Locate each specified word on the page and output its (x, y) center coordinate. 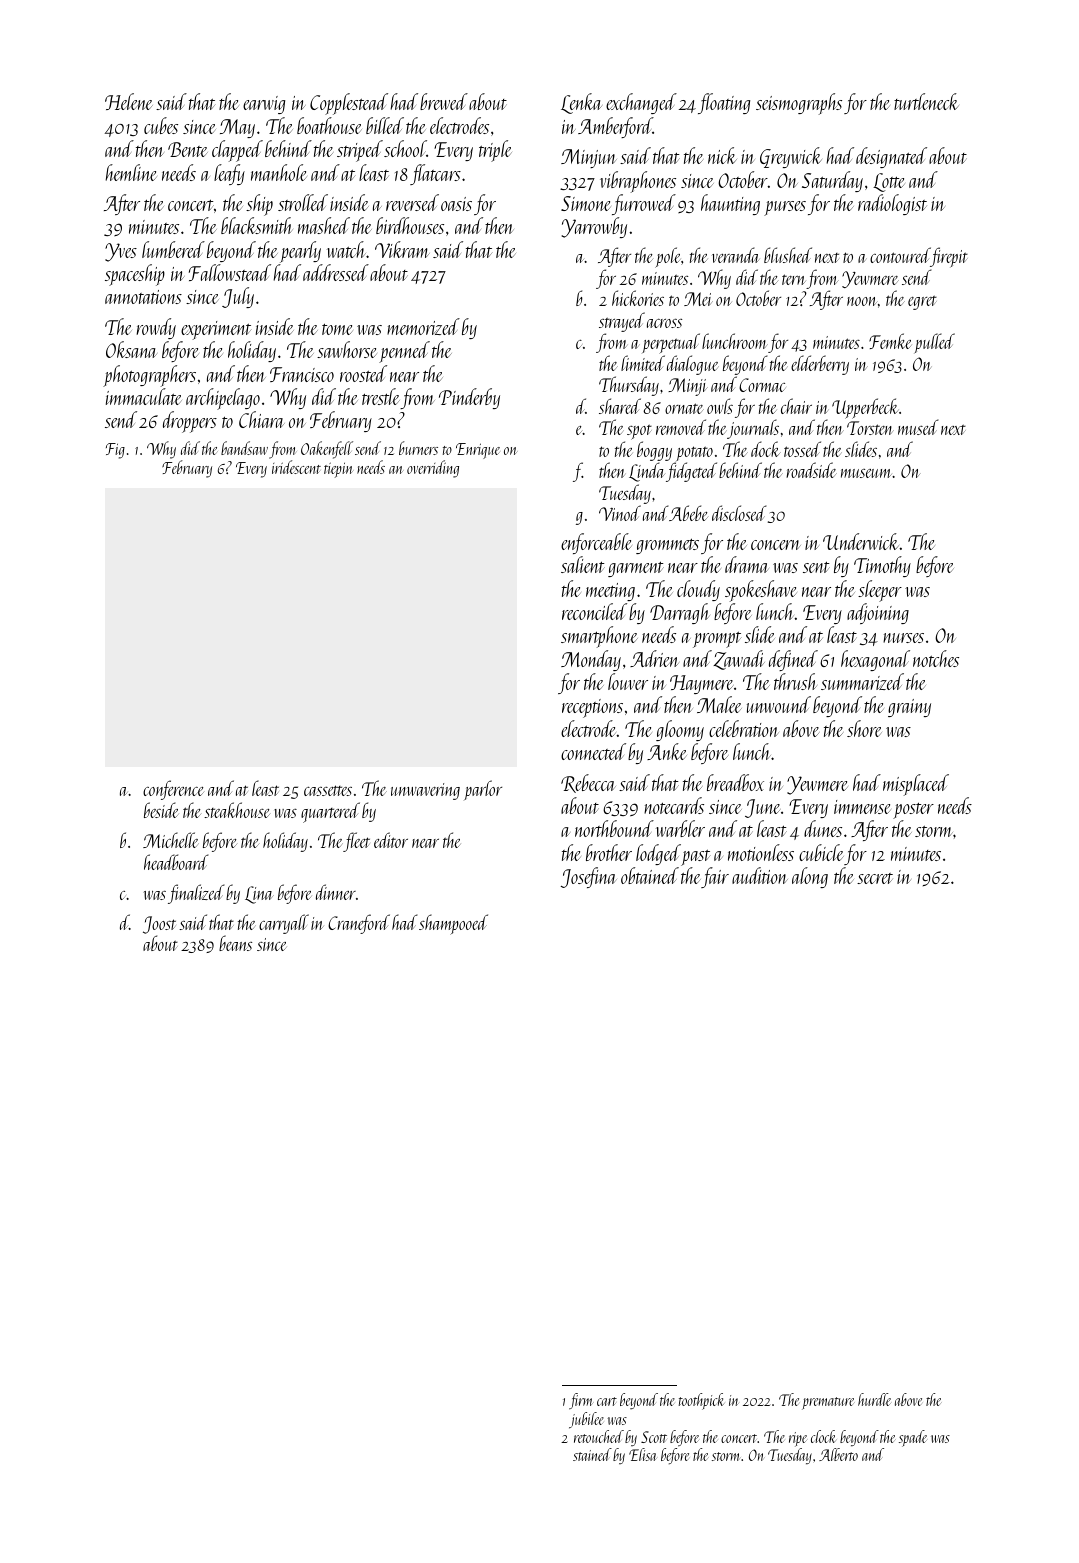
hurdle (874, 1399)
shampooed (453, 924)
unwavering (425, 791)
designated (891, 157)
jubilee (586, 1420)
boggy (654, 451)
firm (581, 1401)
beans (235, 943)
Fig (115, 451)
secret (875, 878)
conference (173, 790)
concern (776, 545)
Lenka (581, 103)
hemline (131, 172)
